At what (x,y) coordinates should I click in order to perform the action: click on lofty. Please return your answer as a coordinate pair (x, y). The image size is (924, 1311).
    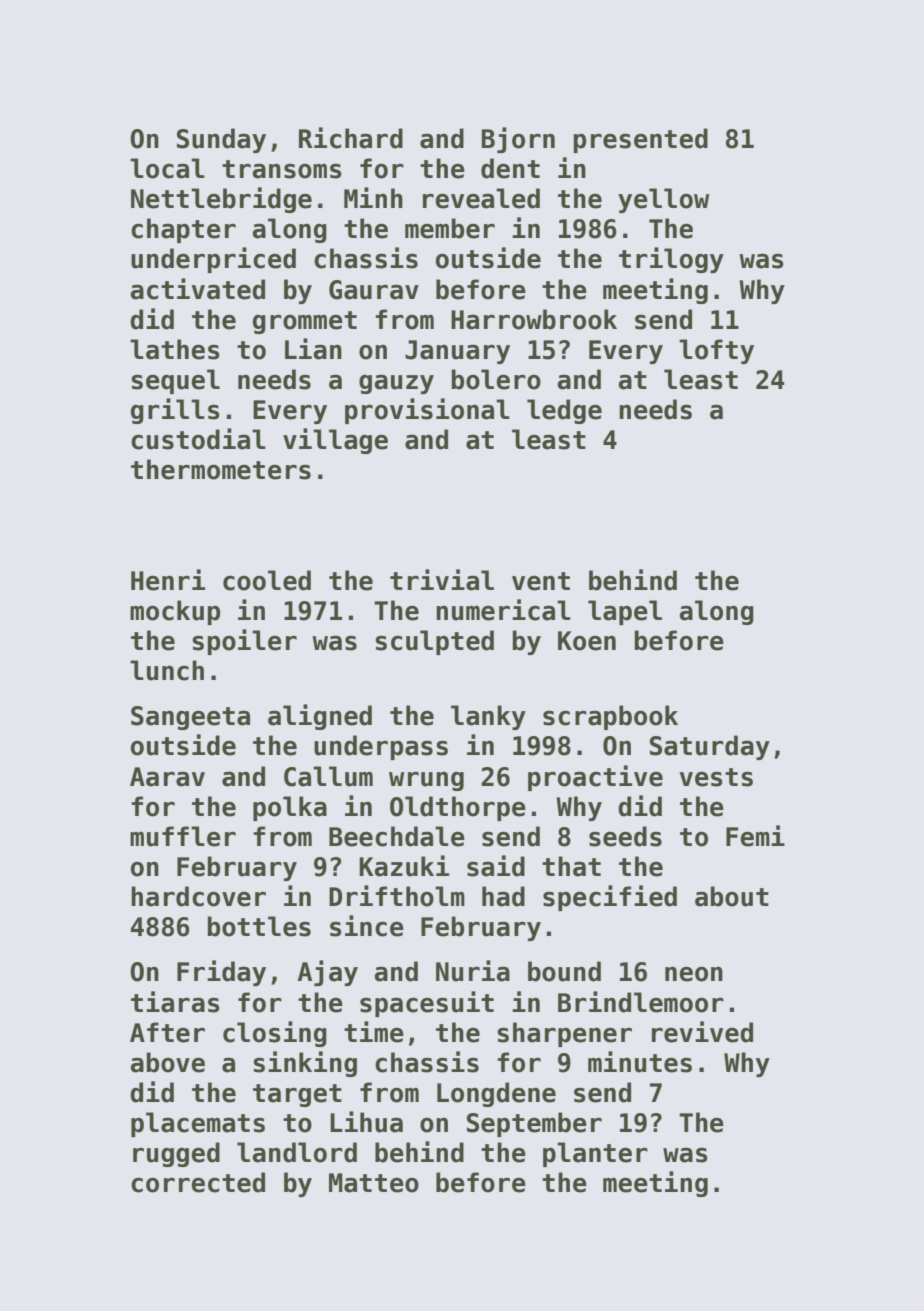
    Looking at the image, I should click on (716, 351).
